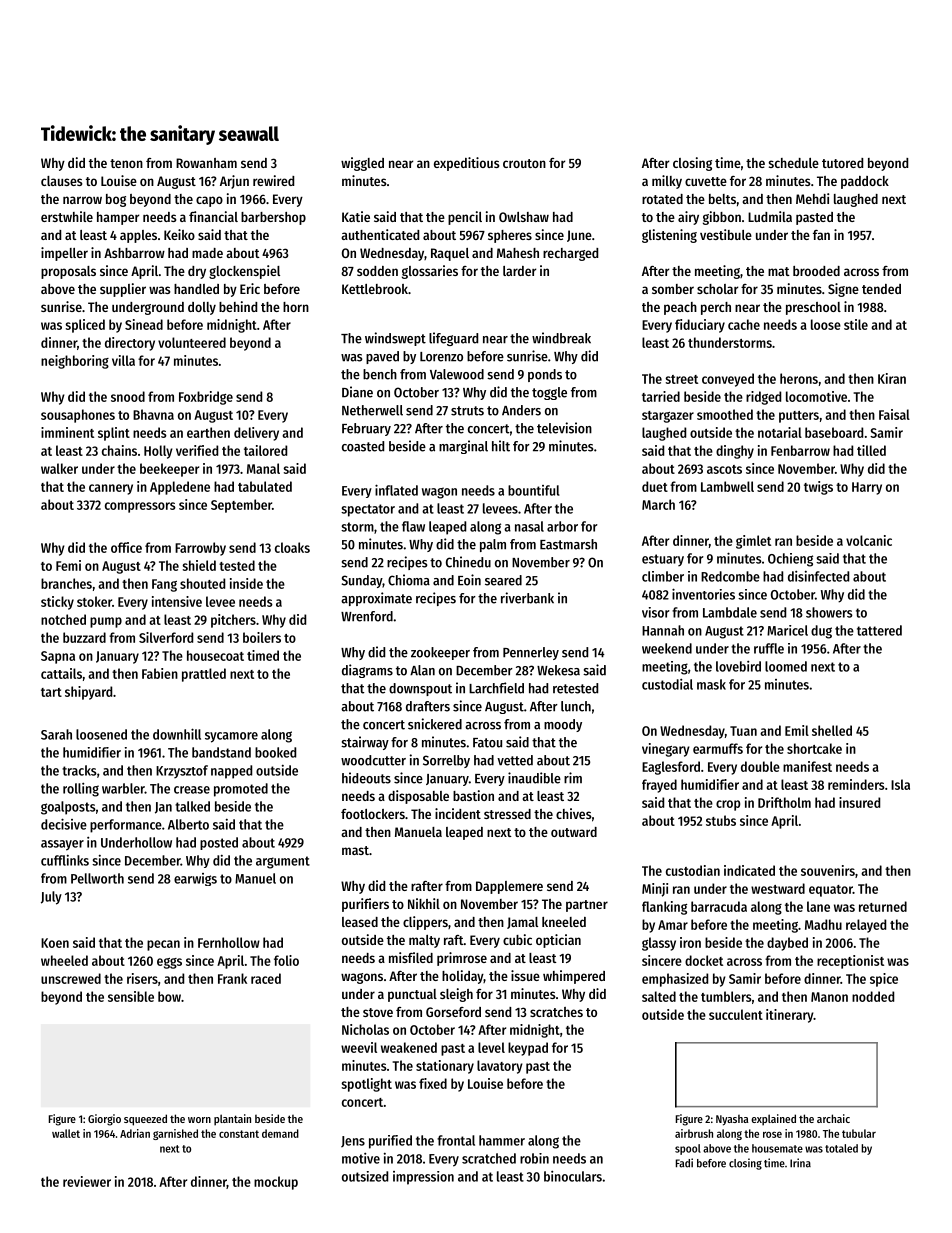  Describe the element at coordinates (573, 1176) in the page. I see `binoculars` at that location.
